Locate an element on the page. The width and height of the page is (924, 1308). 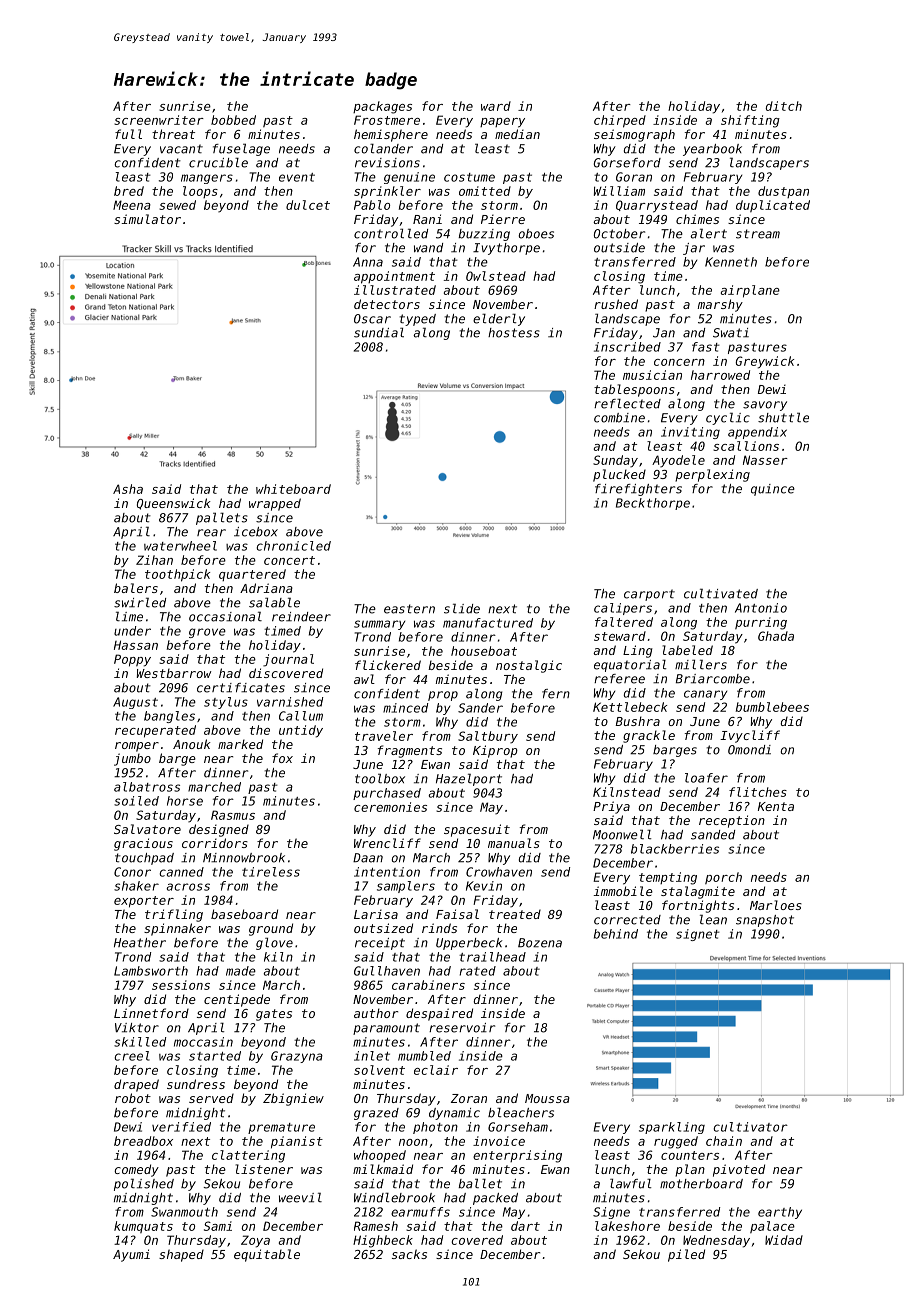
cultivated is located at coordinates (721, 593).
